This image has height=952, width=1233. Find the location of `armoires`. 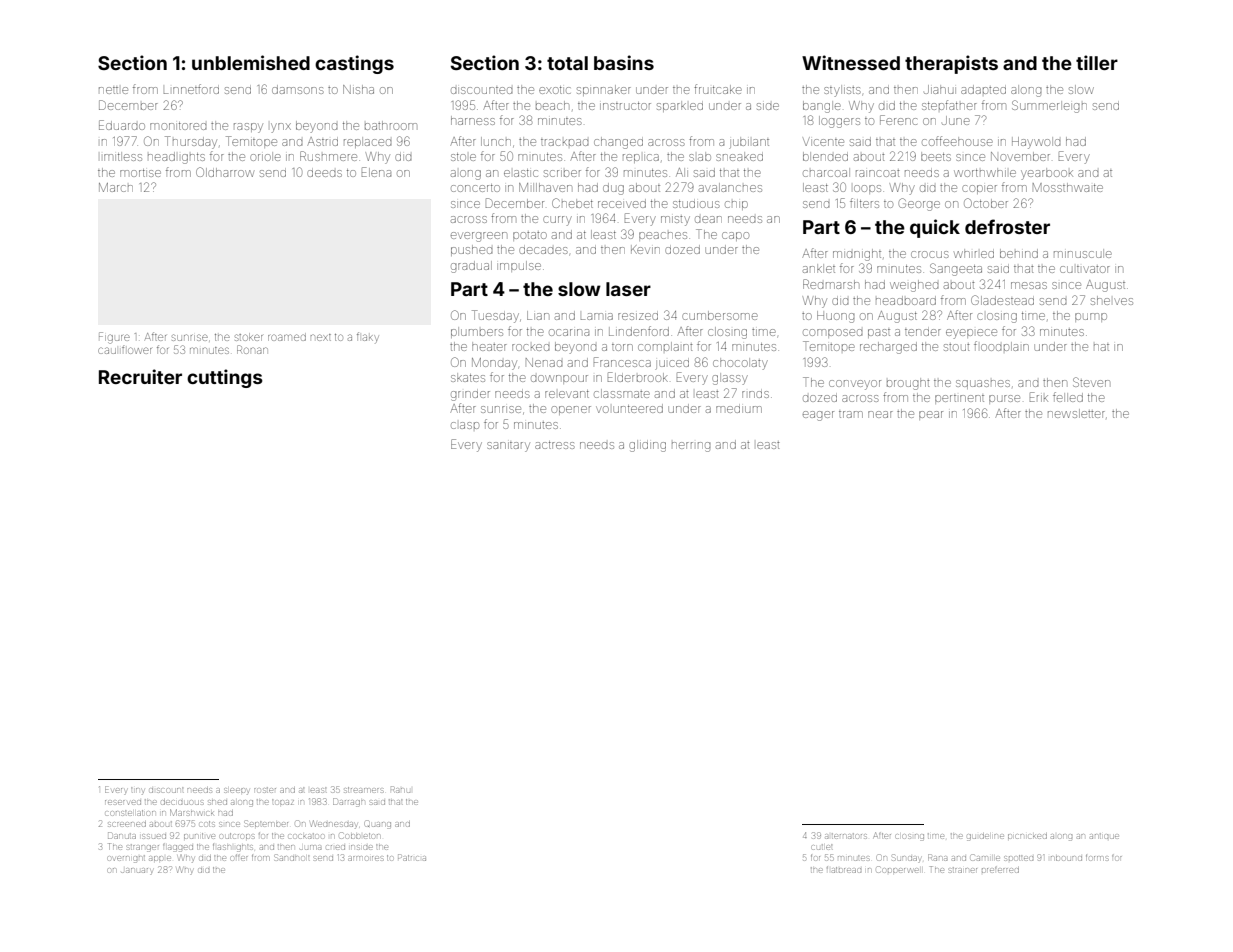

armoires is located at coordinates (365, 858).
